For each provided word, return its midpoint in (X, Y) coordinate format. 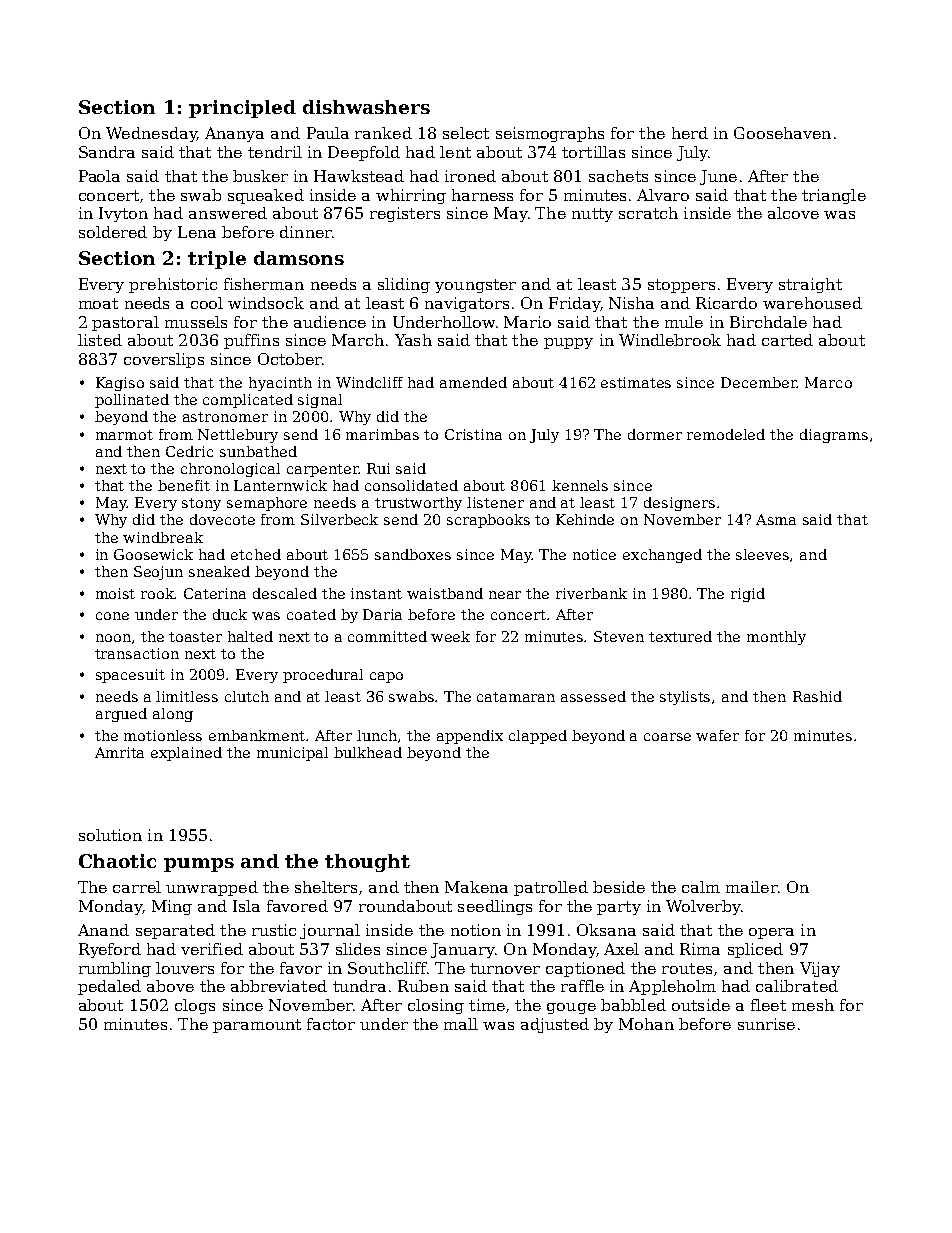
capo (386, 677)
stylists (685, 698)
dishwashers (366, 107)
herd (690, 133)
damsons (299, 258)
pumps (199, 865)
